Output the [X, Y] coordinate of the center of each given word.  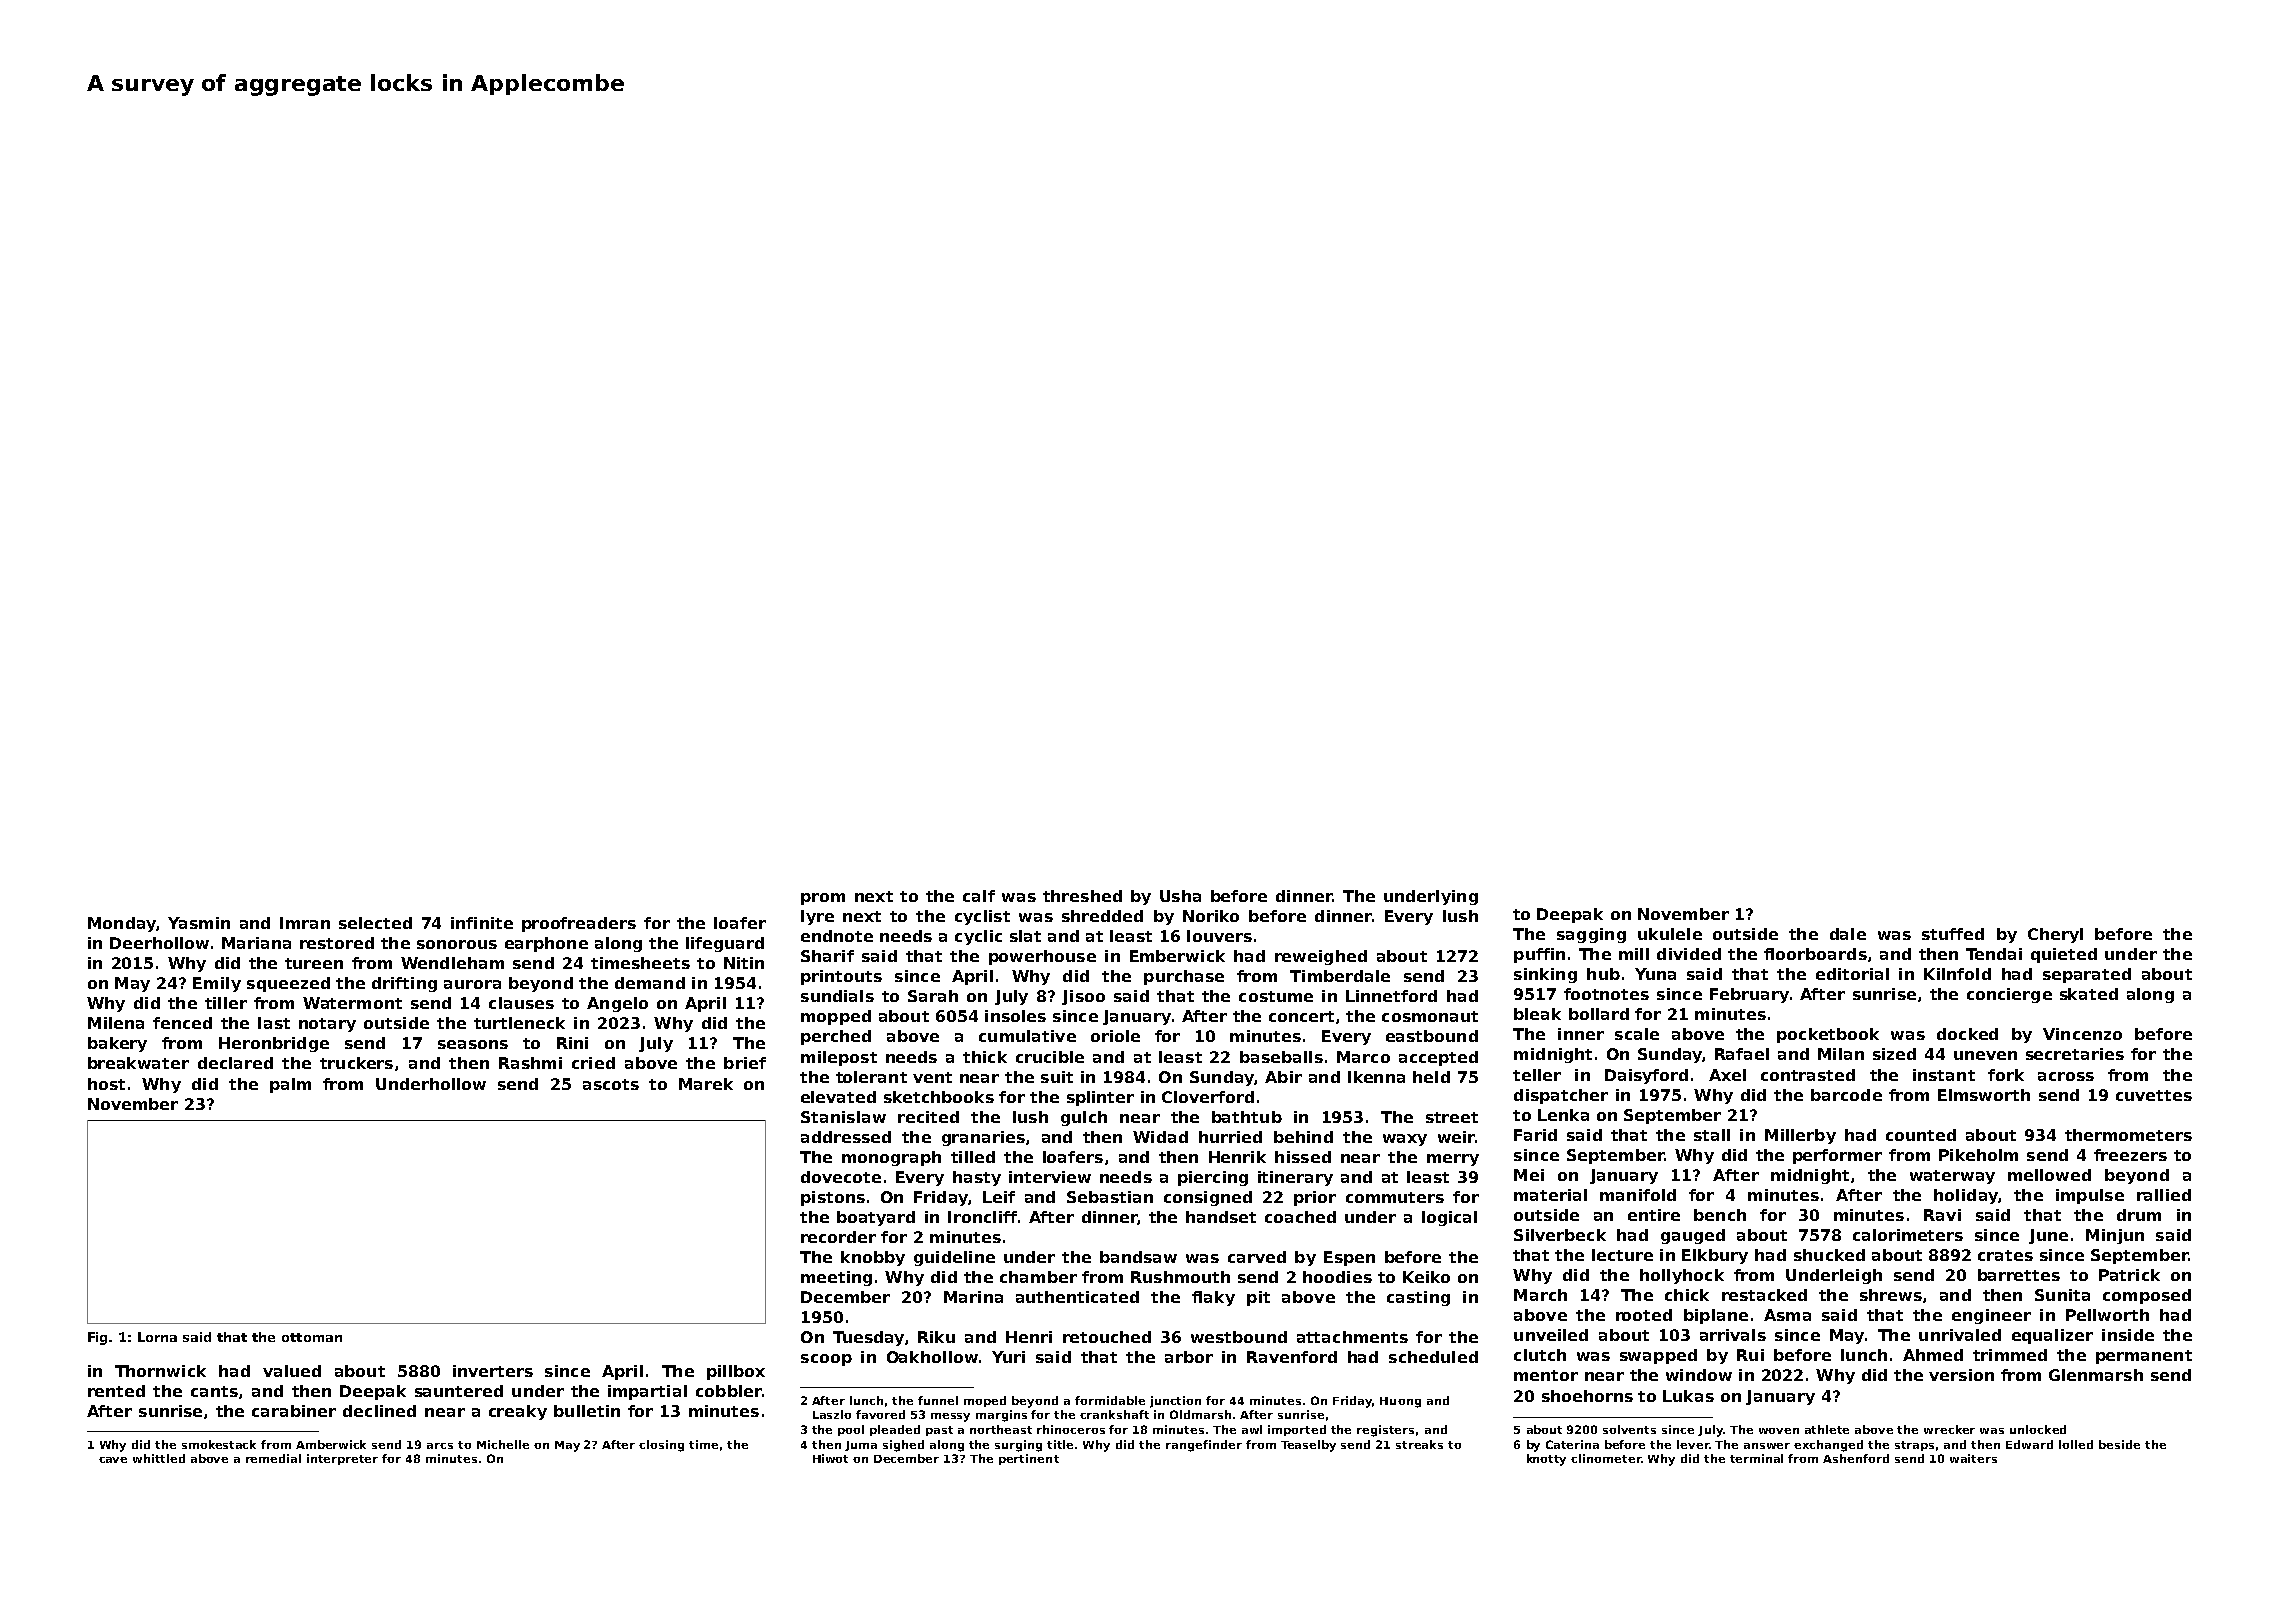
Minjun [2115, 1236]
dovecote [841, 1177]
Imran [305, 923]
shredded [1102, 916]
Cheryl [2055, 935]
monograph [891, 1158]
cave [113, 1460]
